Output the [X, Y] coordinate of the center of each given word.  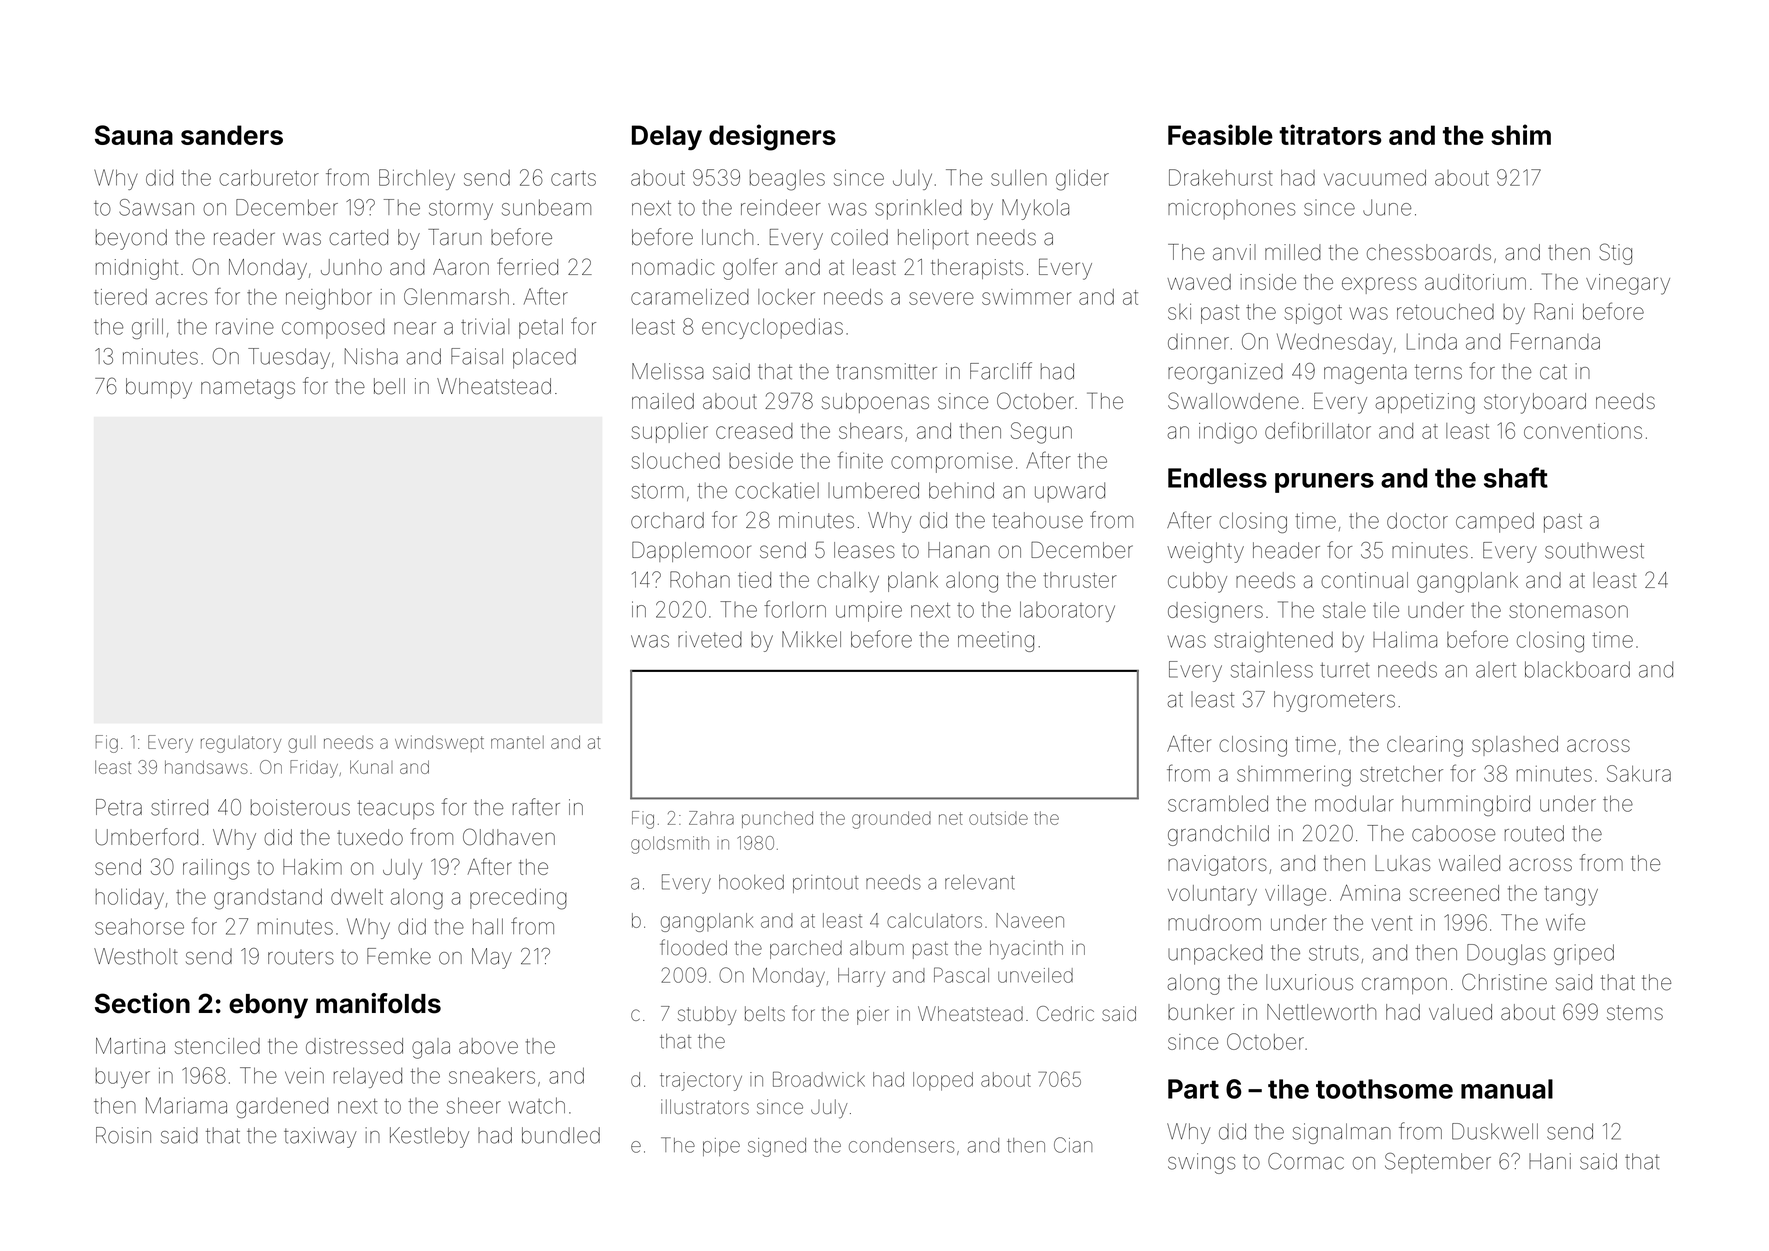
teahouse [1037, 520]
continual [1364, 580]
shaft [1516, 477]
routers [301, 957]
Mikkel [811, 639]
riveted [710, 639]
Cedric [1065, 1013]
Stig [1615, 254]
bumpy [159, 388]
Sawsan [156, 207]
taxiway [320, 1137]
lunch [727, 237]
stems [1635, 1012]
